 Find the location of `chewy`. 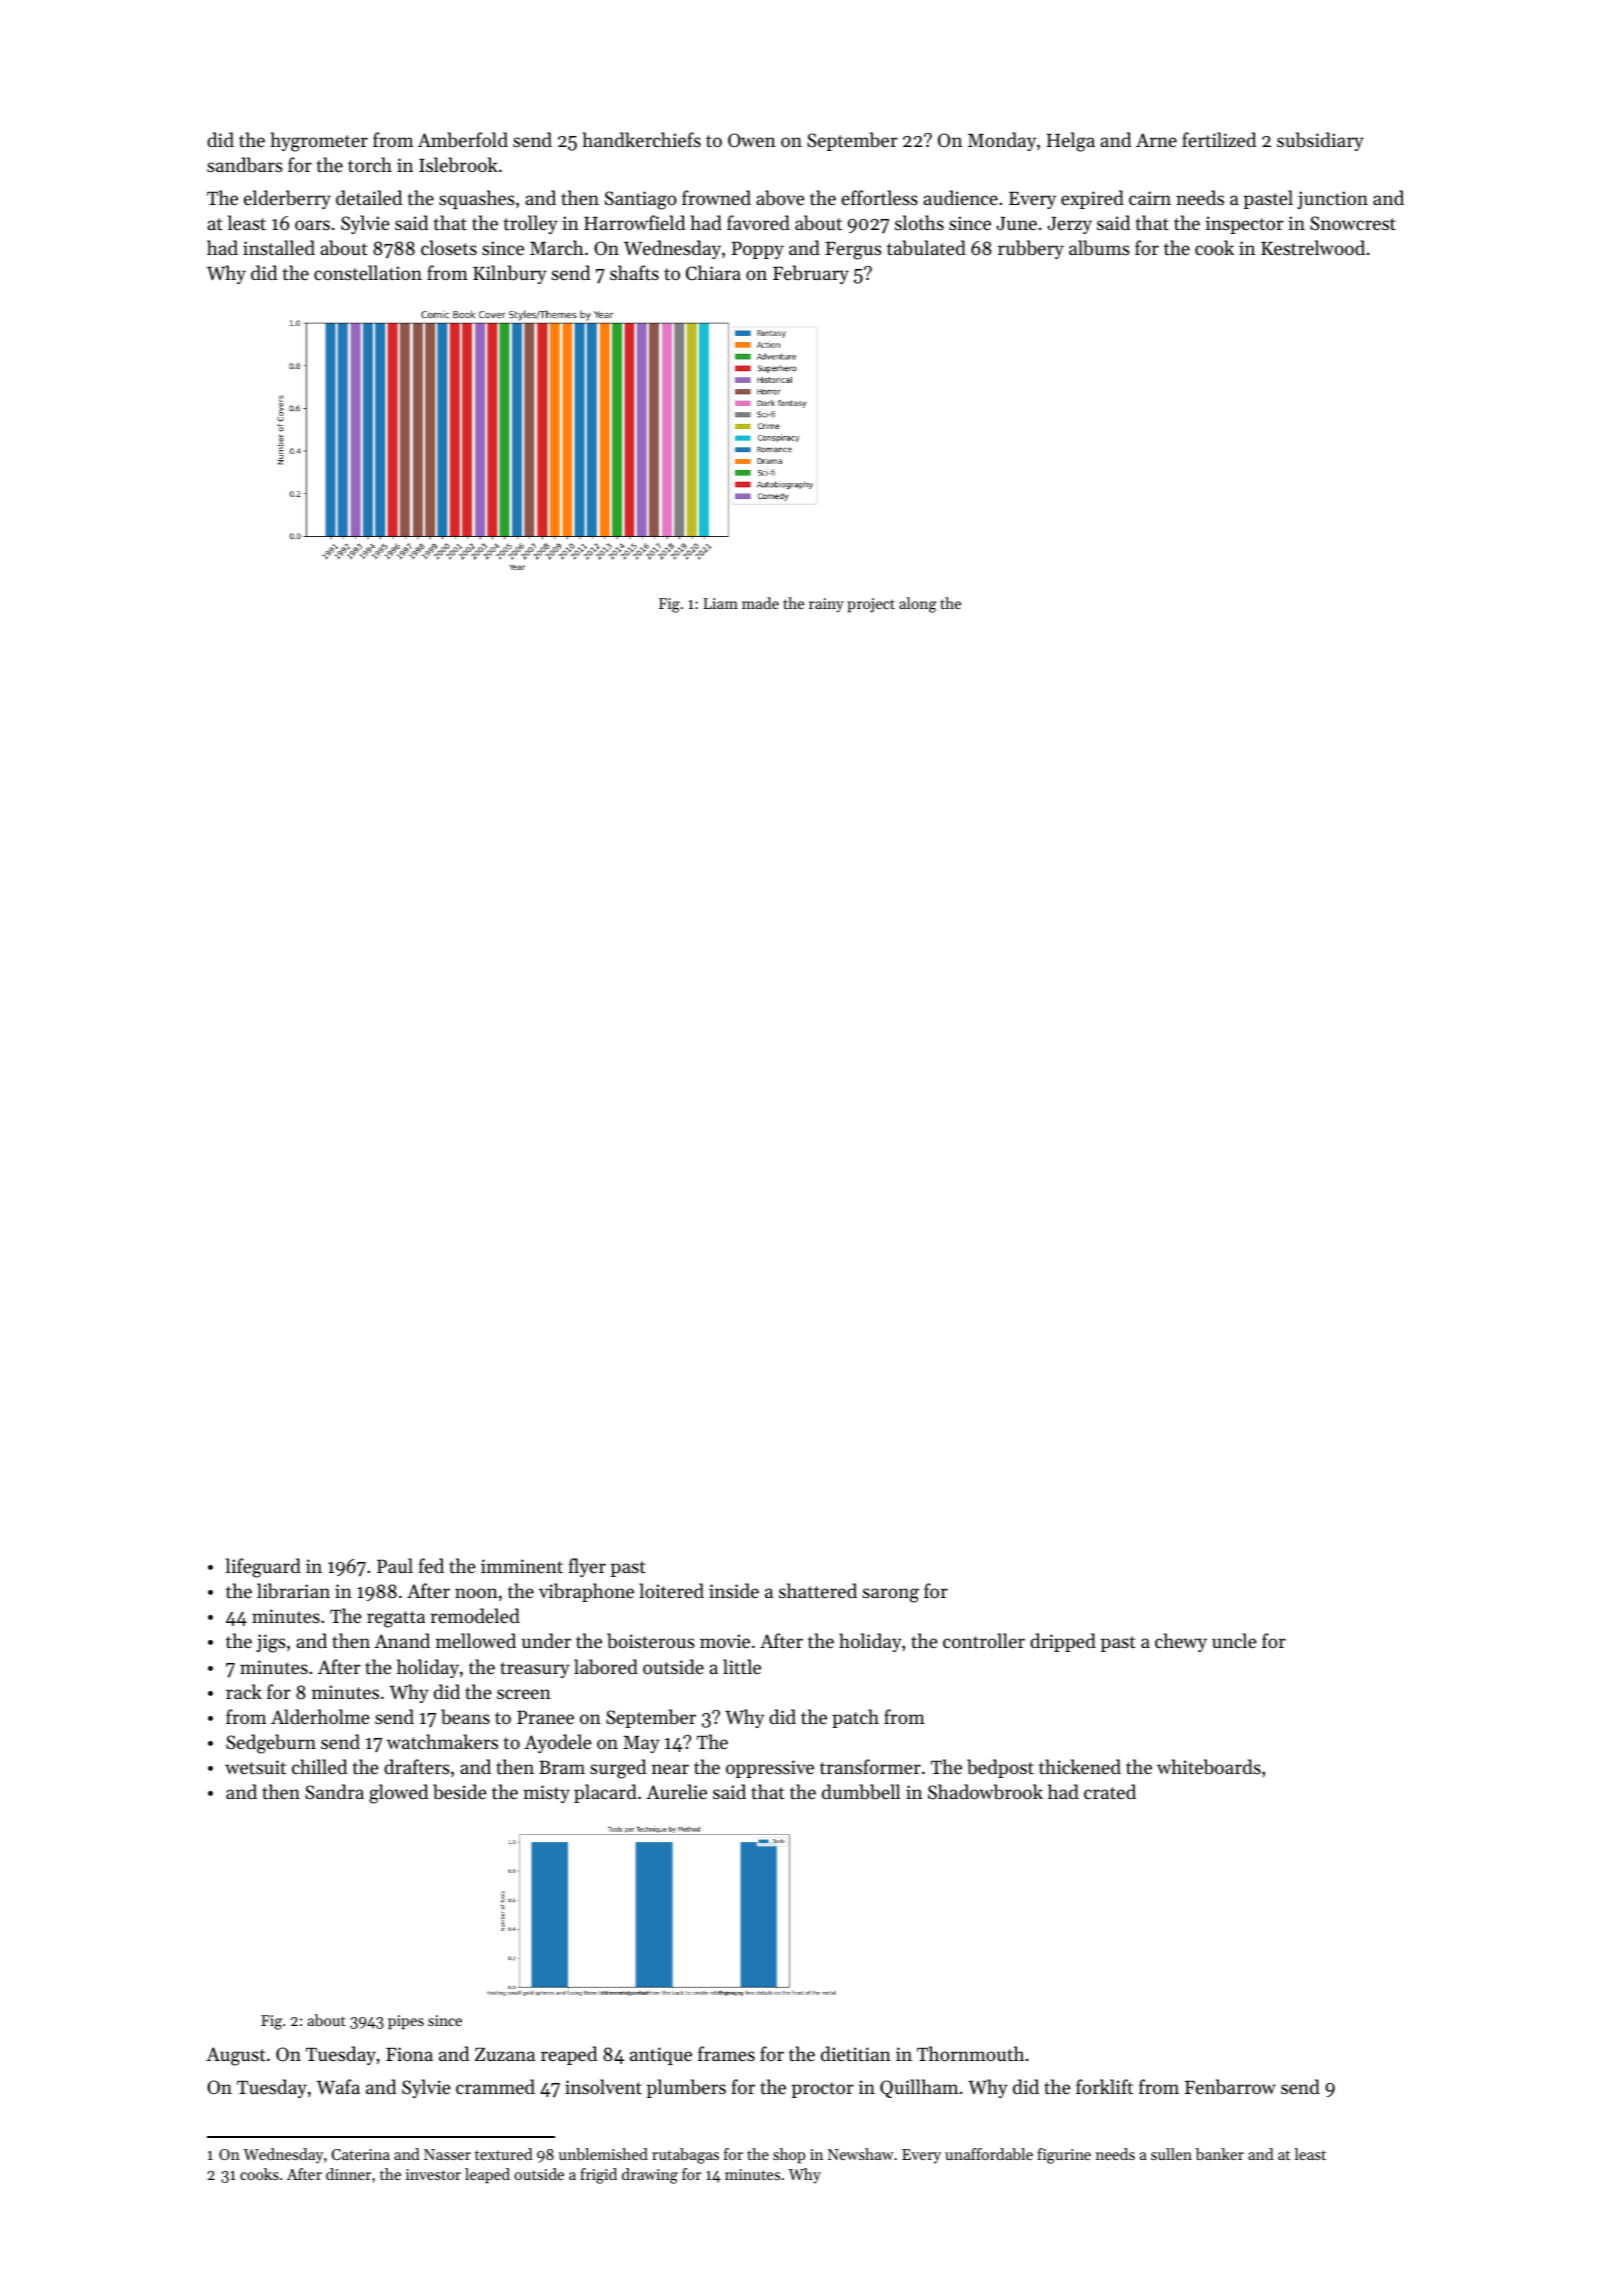

chewy is located at coordinates (1181, 1642).
